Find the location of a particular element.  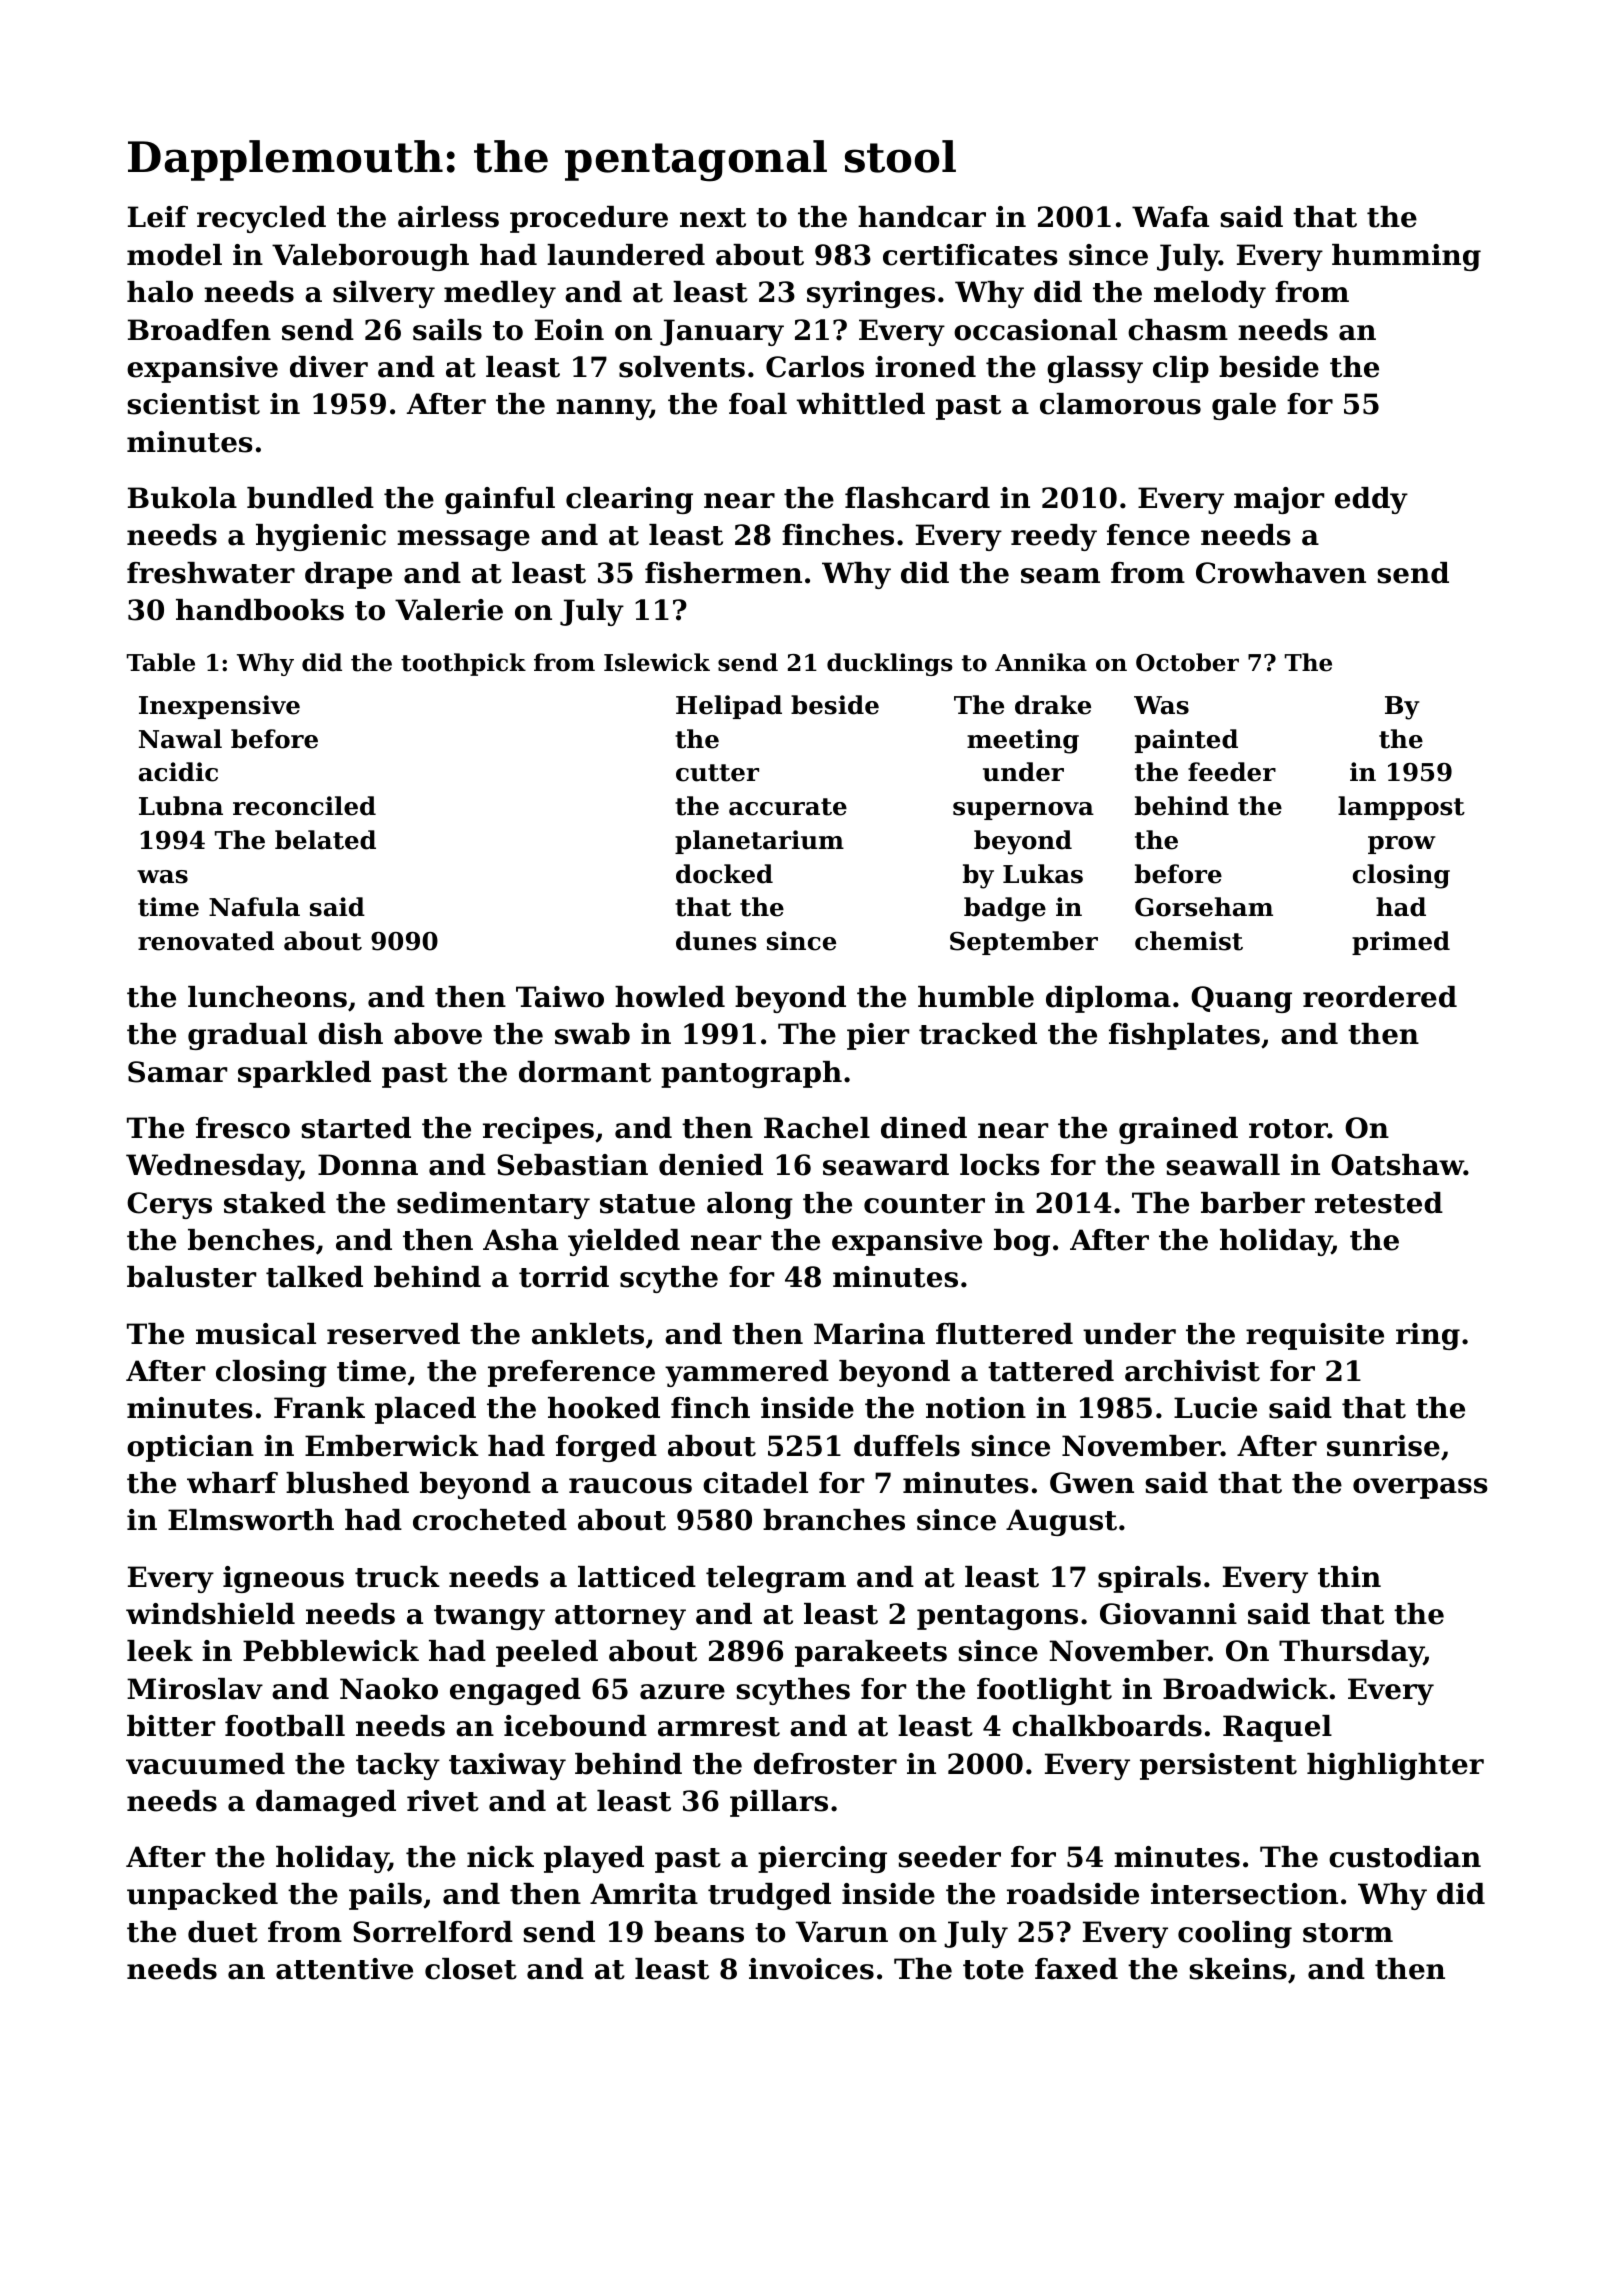

painted is located at coordinates (1186, 741).
